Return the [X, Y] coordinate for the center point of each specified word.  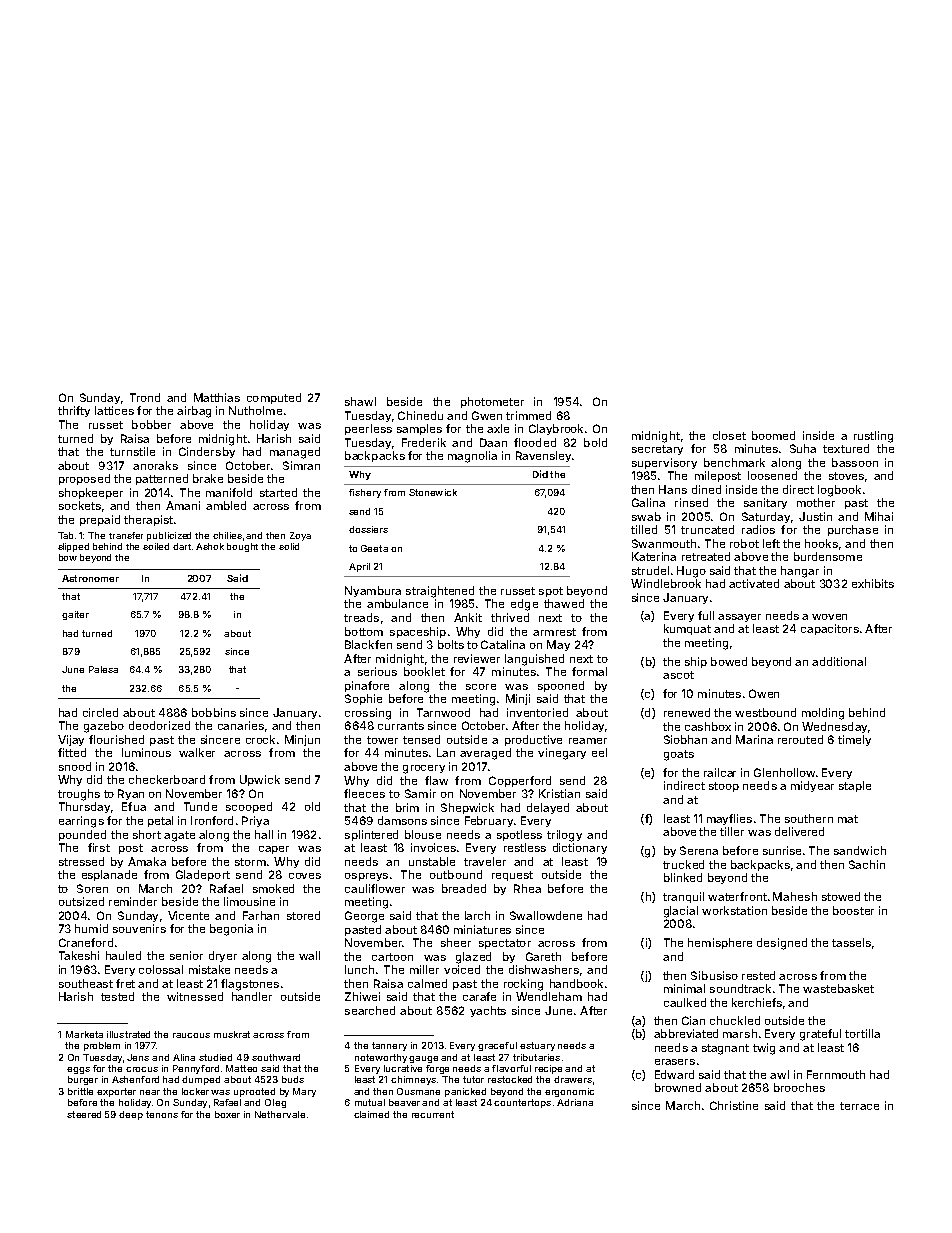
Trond [145, 397]
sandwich [860, 850]
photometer [492, 402]
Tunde [200, 806]
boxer [227, 1114]
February [489, 821]
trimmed [528, 415]
